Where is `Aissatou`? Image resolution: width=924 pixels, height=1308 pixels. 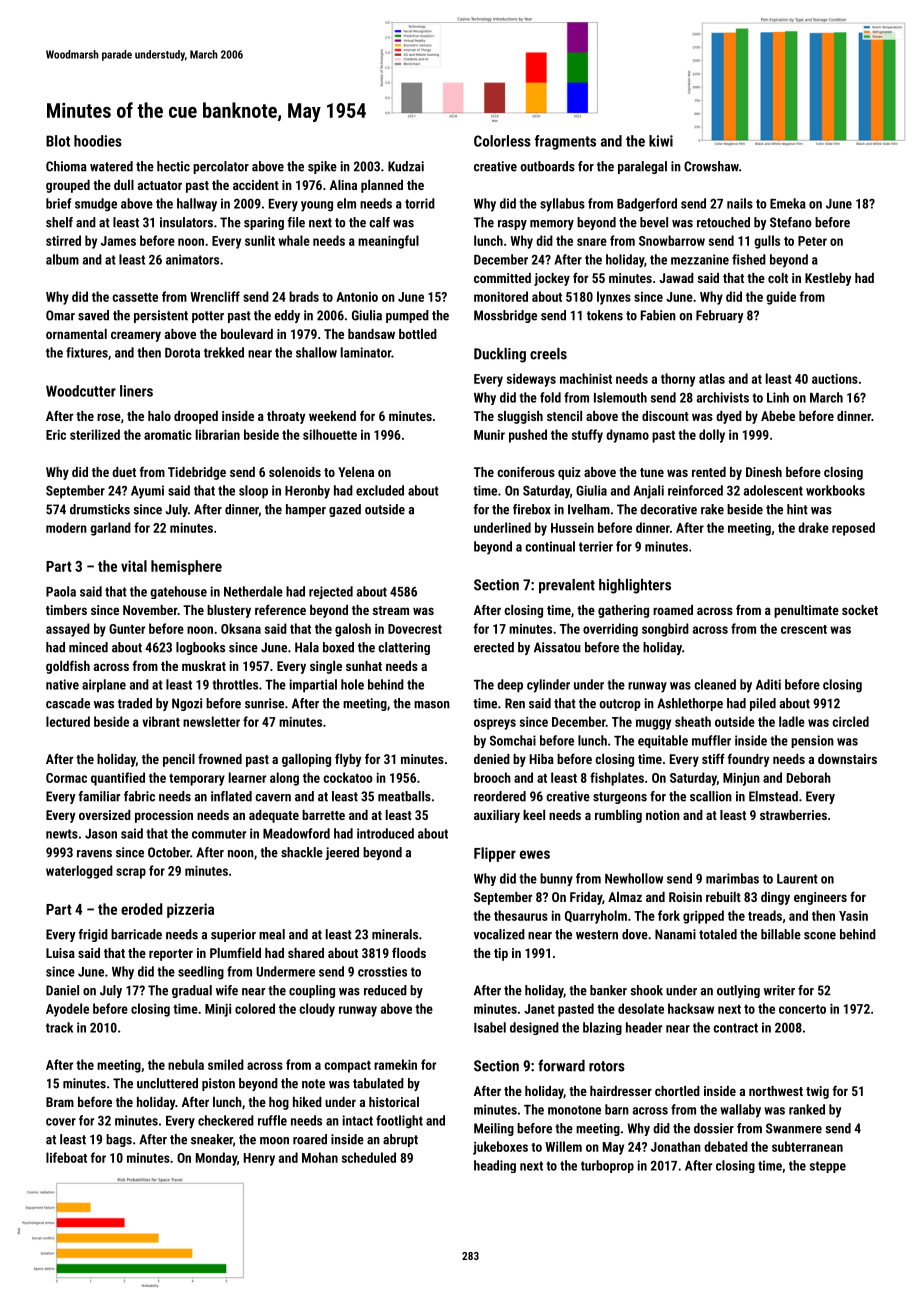
Aissatou is located at coordinates (557, 647).
